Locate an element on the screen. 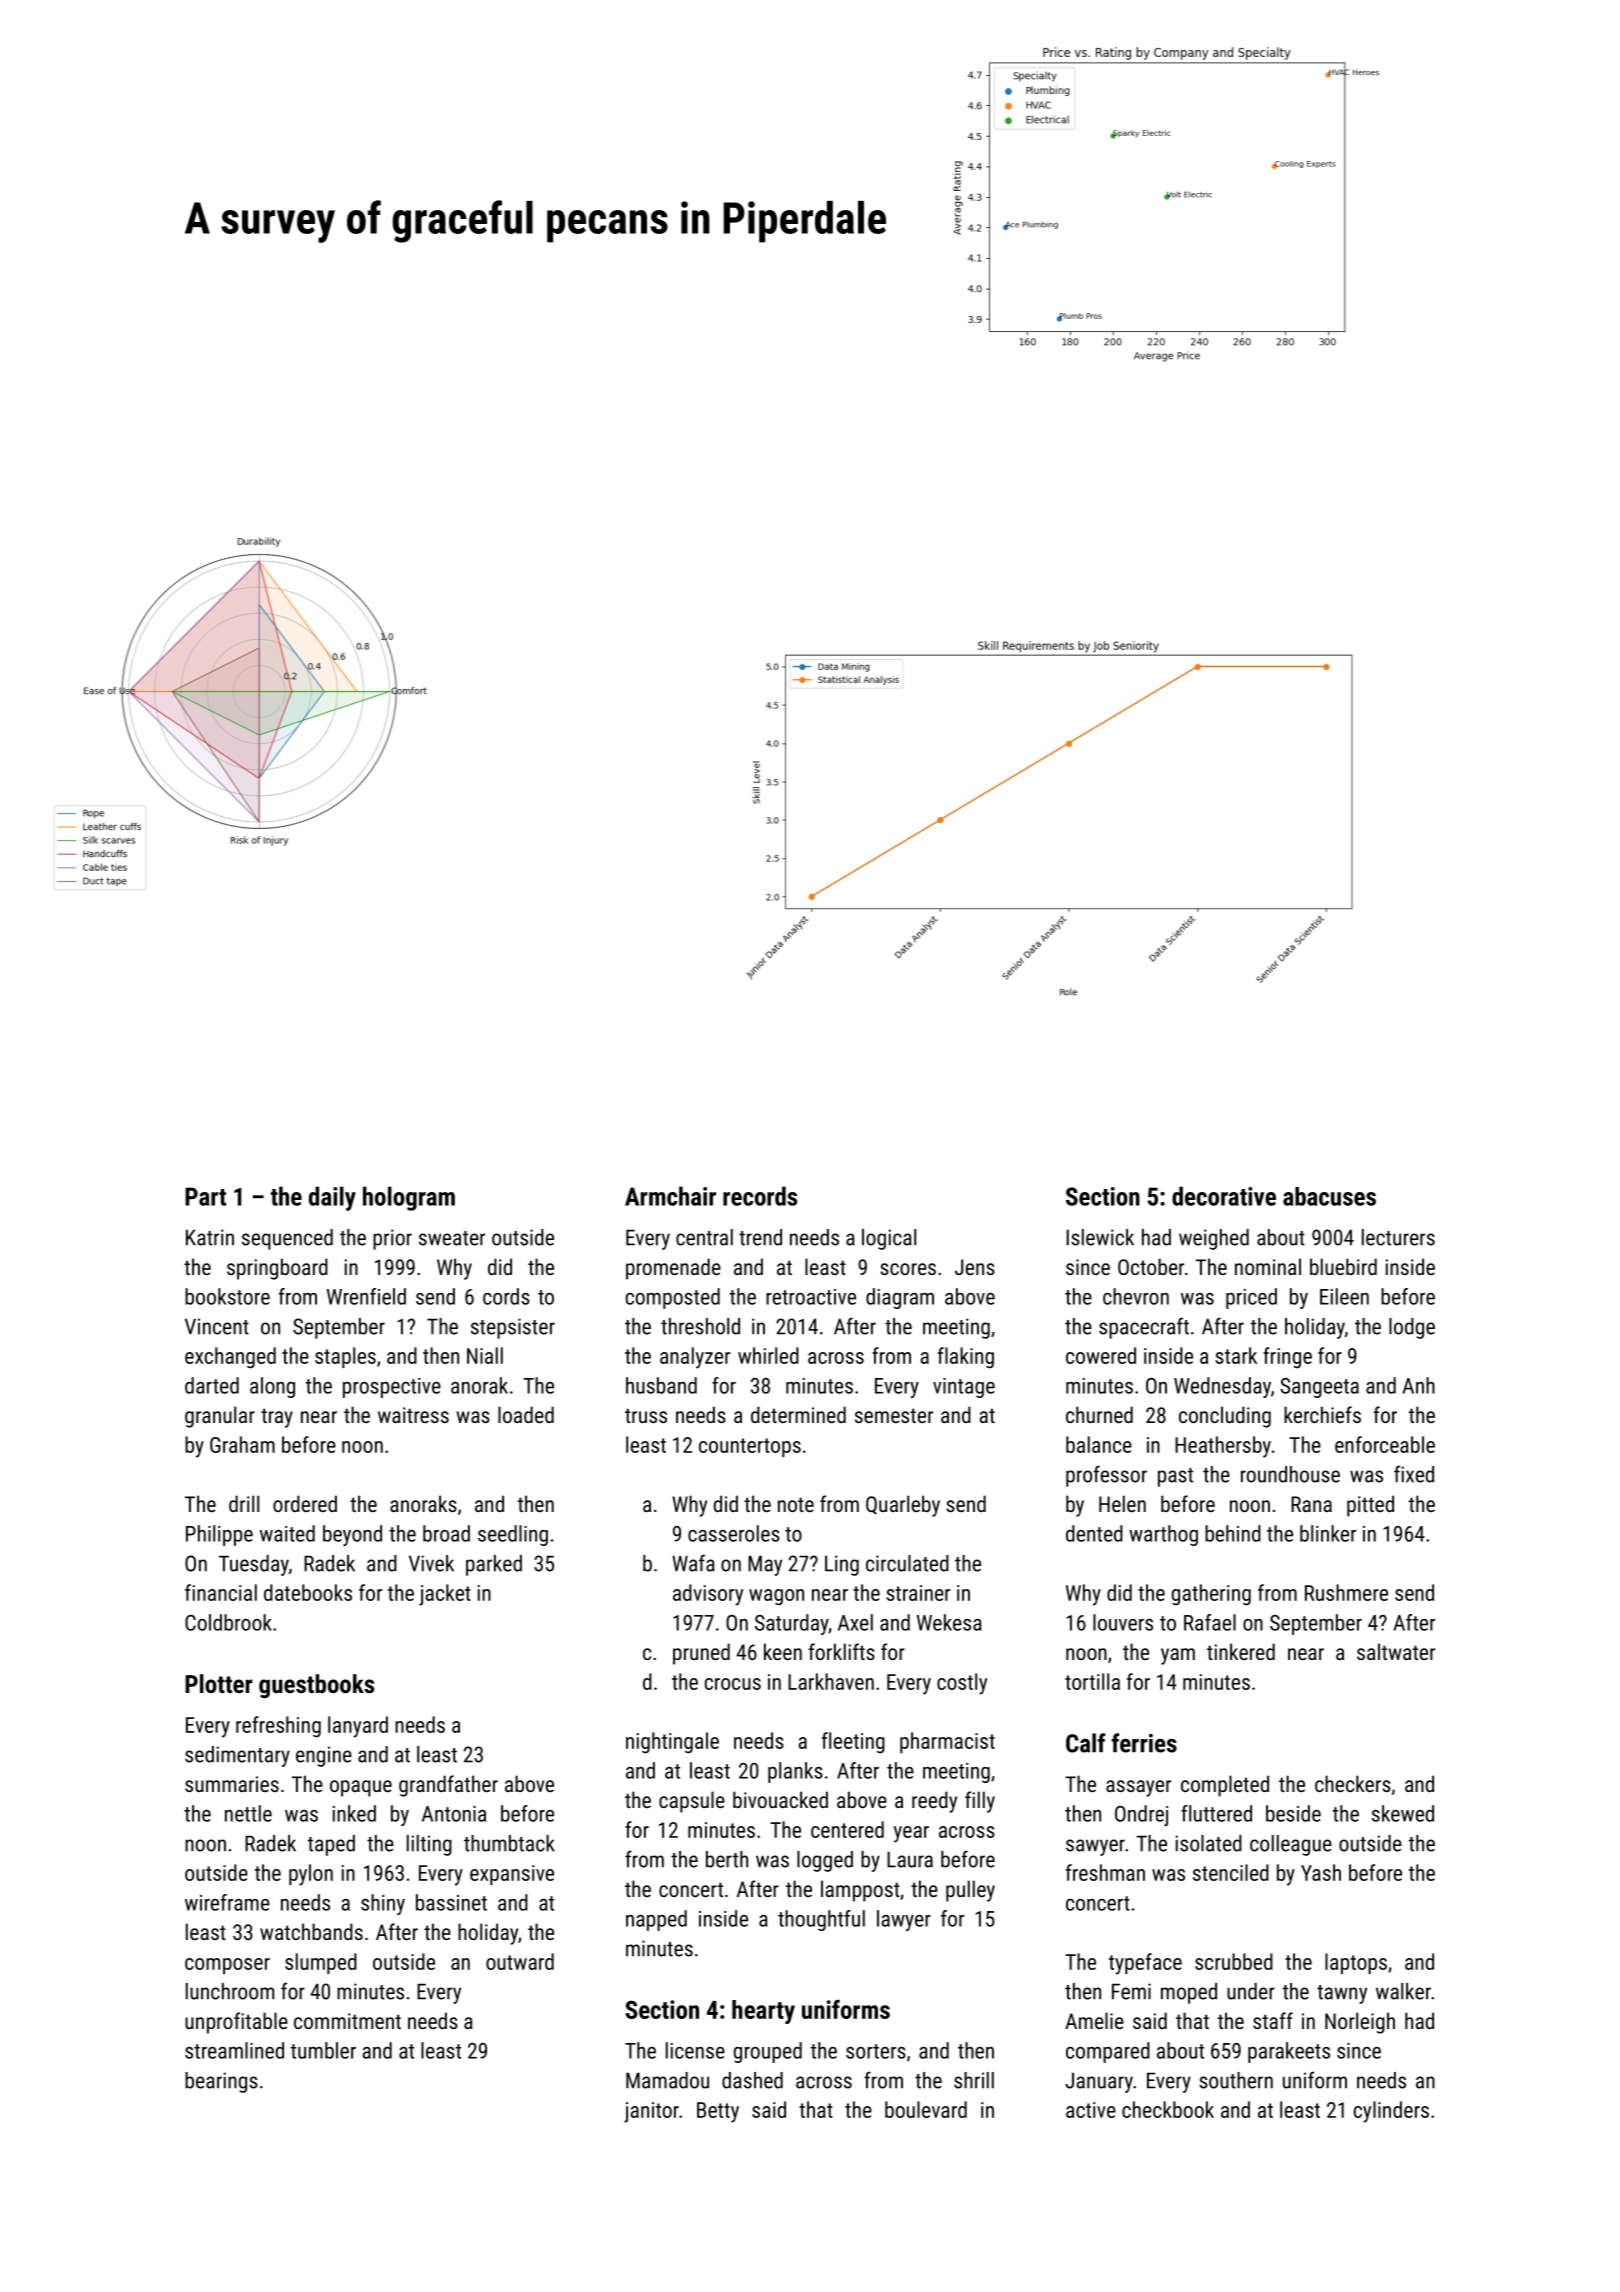 This screenshot has width=1620, height=2292. pharmacist is located at coordinates (947, 1742).
